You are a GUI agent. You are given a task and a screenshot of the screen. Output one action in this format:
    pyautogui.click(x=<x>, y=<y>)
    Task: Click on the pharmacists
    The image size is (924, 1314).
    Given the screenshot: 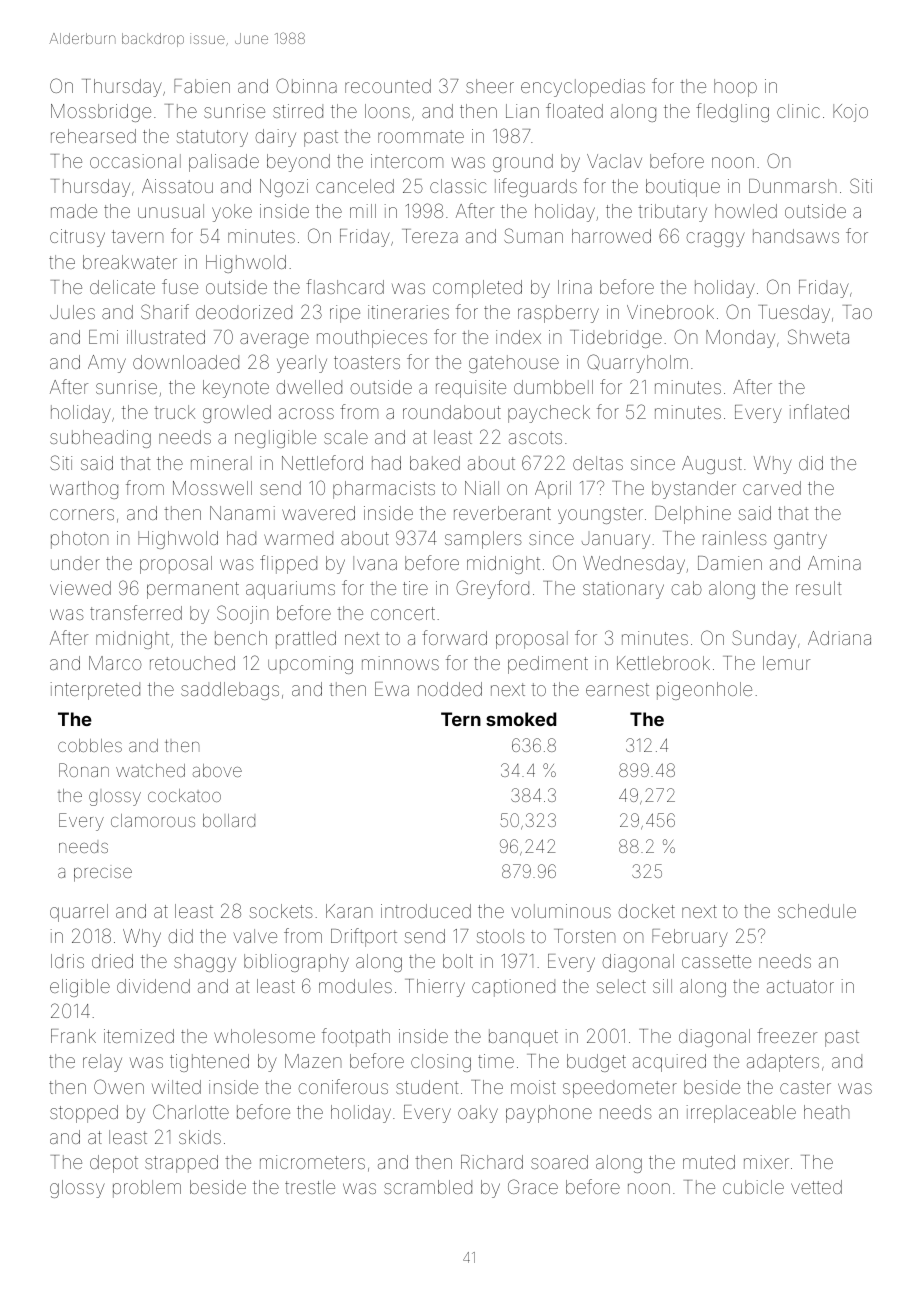 What is the action you would take?
    pyautogui.click(x=384, y=490)
